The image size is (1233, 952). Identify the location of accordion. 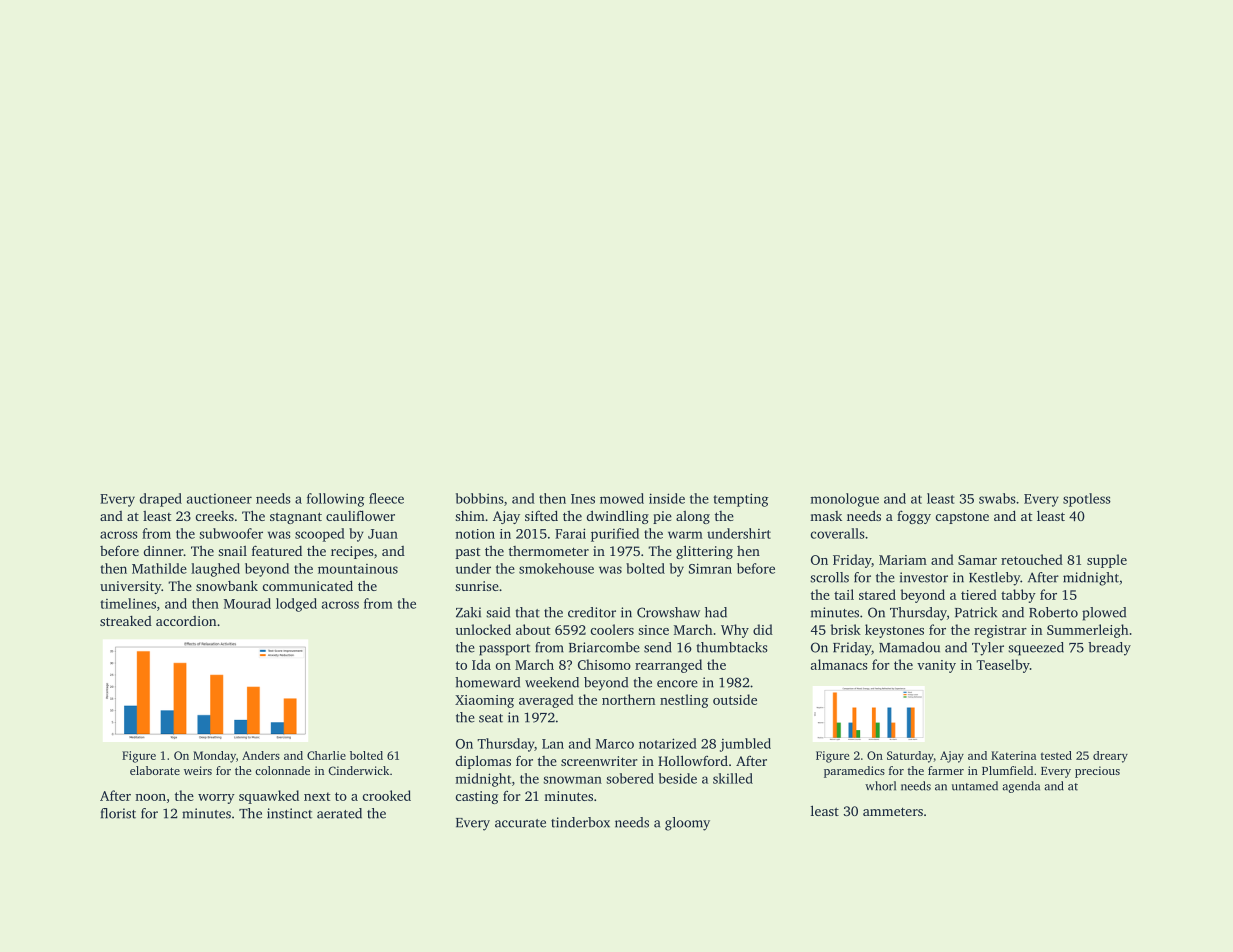
(186, 621).
